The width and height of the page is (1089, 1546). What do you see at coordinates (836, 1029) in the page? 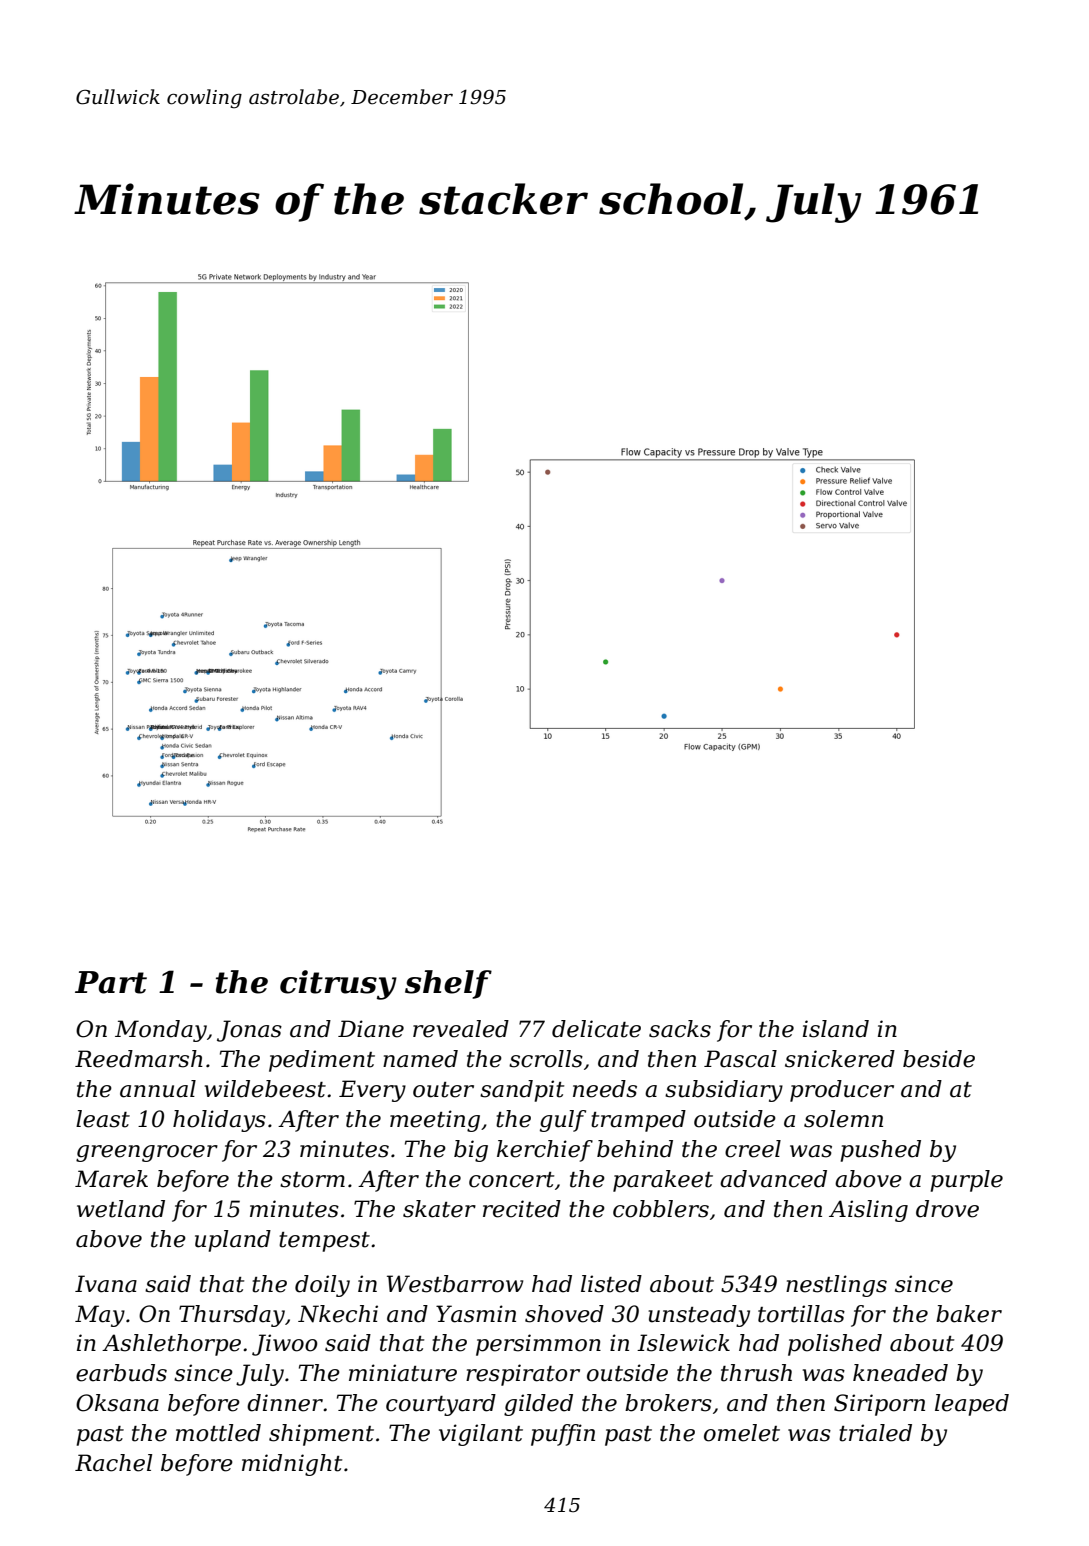
I see `island` at bounding box center [836, 1029].
